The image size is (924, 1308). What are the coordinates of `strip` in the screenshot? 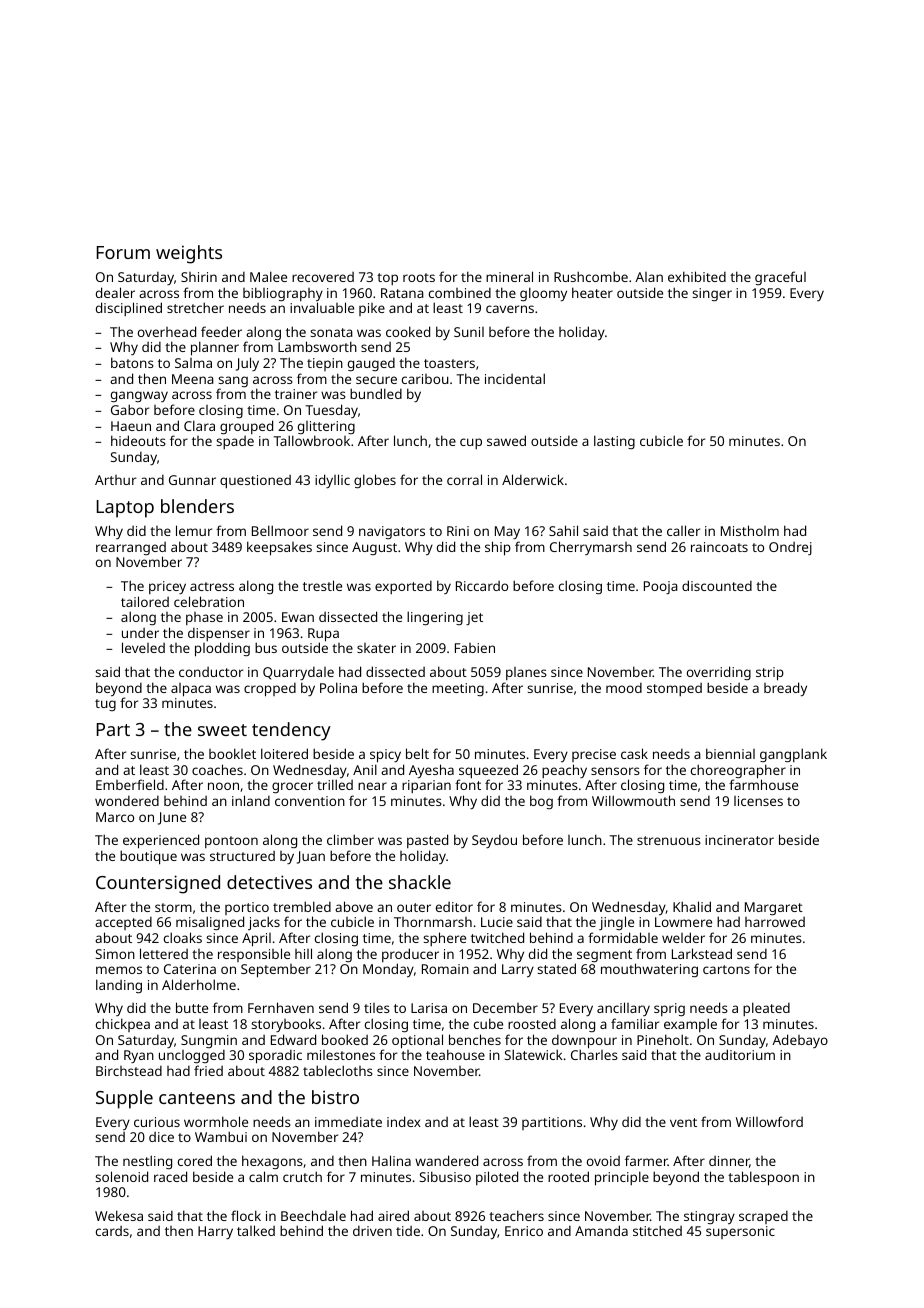 It's located at (770, 674).
